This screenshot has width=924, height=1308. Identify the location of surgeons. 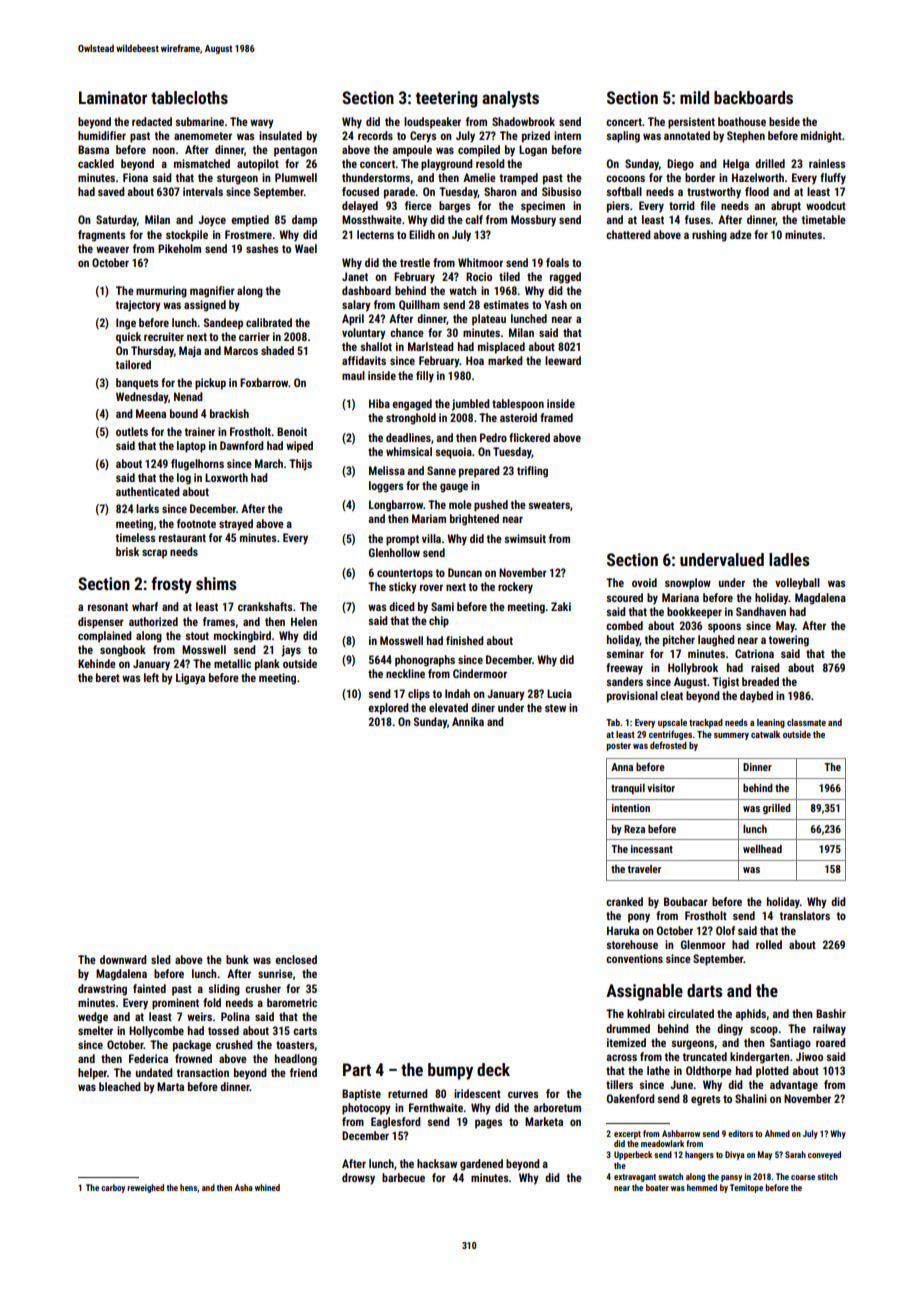
(692, 1045).
